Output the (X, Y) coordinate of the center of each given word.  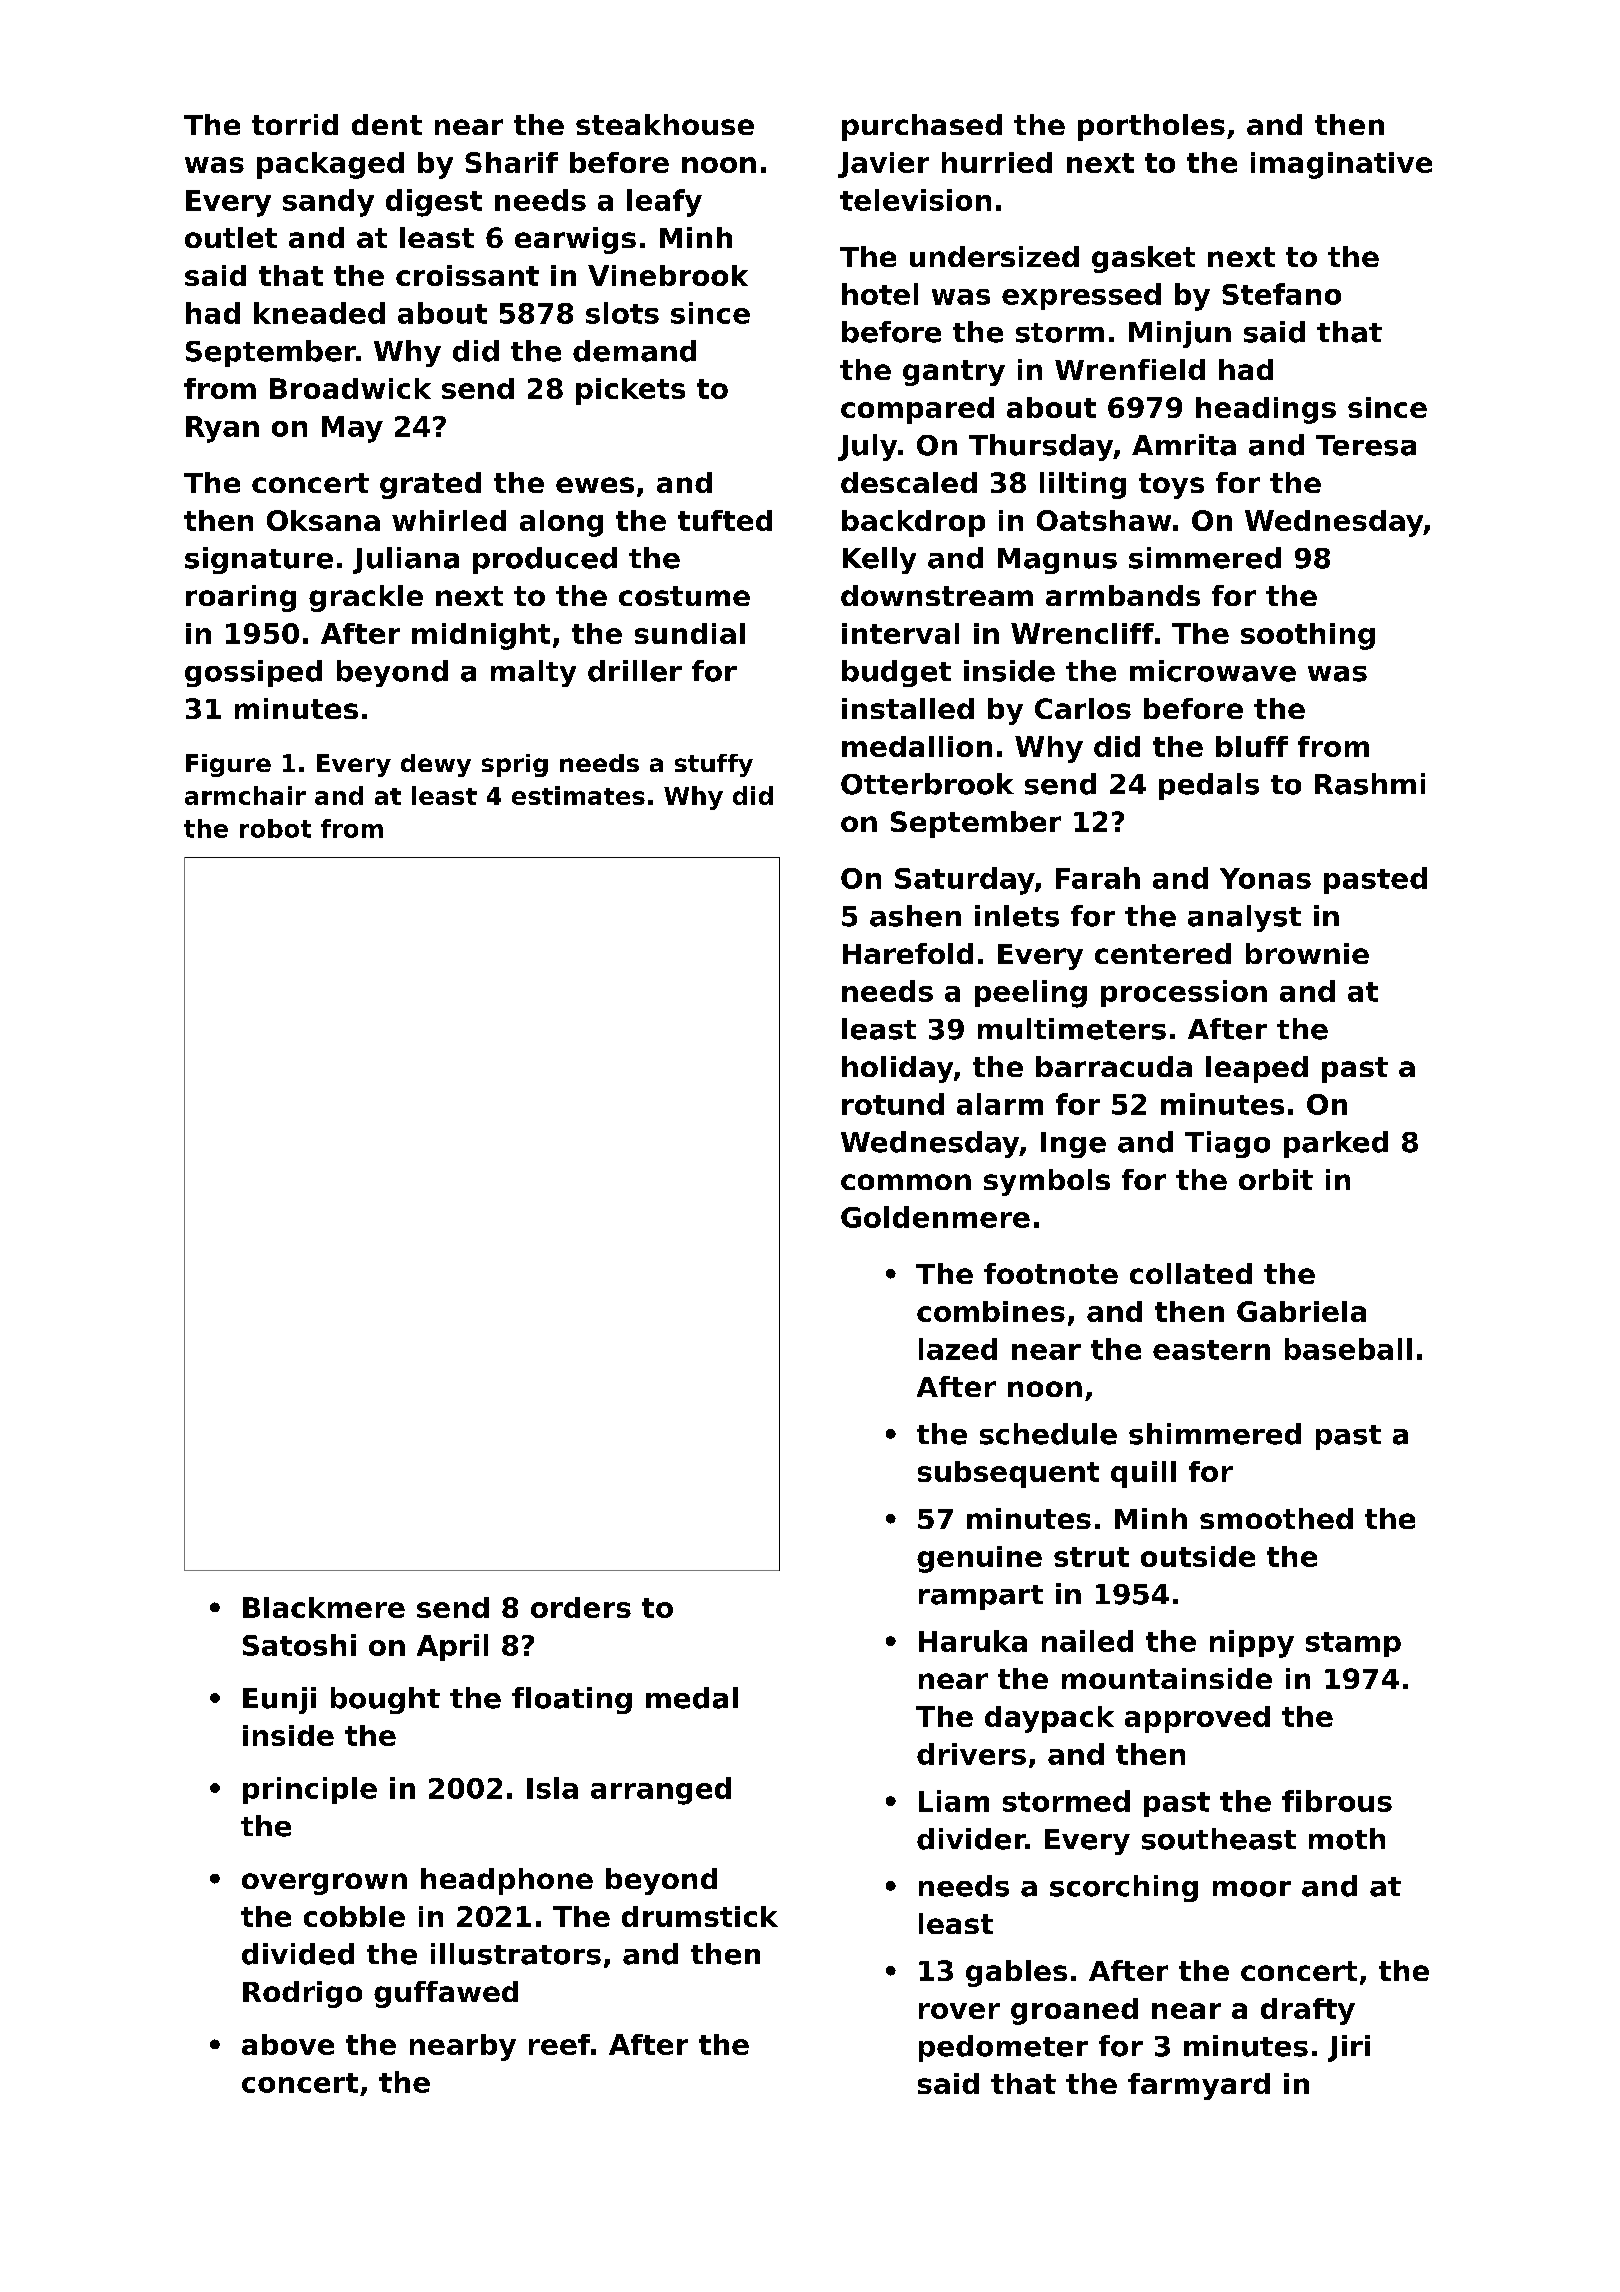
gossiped (253, 673)
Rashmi (1370, 784)
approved (1197, 1719)
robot (275, 828)
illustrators (516, 1954)
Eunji (279, 1700)
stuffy (714, 765)
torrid (295, 124)
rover (959, 2011)
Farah (1098, 878)
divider (971, 1839)
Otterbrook (927, 784)
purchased (922, 127)
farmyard (1199, 2086)
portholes (1151, 127)
